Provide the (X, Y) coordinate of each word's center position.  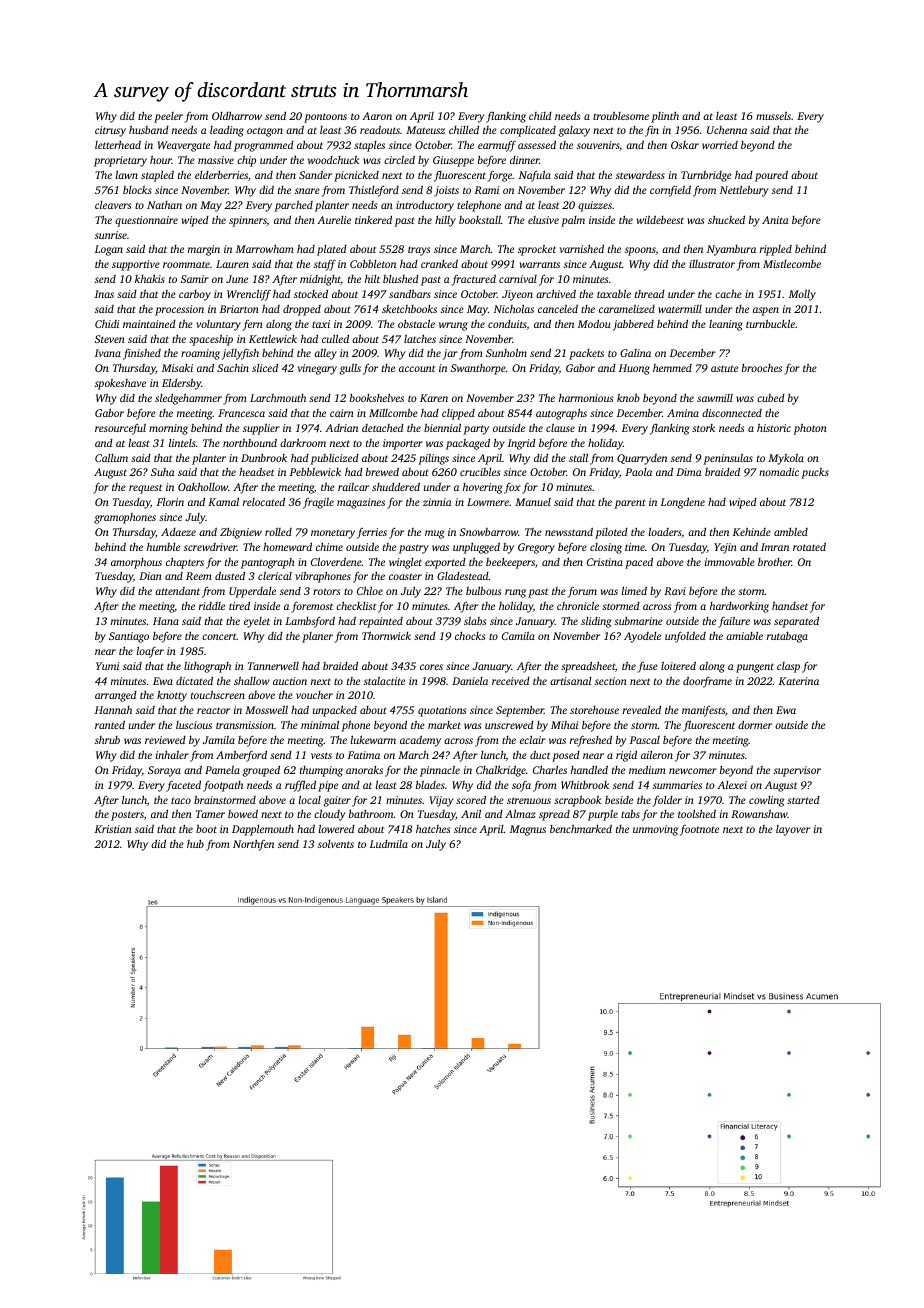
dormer (755, 725)
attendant (177, 591)
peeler (168, 117)
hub (195, 844)
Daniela (470, 681)
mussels (773, 116)
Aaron (377, 116)
